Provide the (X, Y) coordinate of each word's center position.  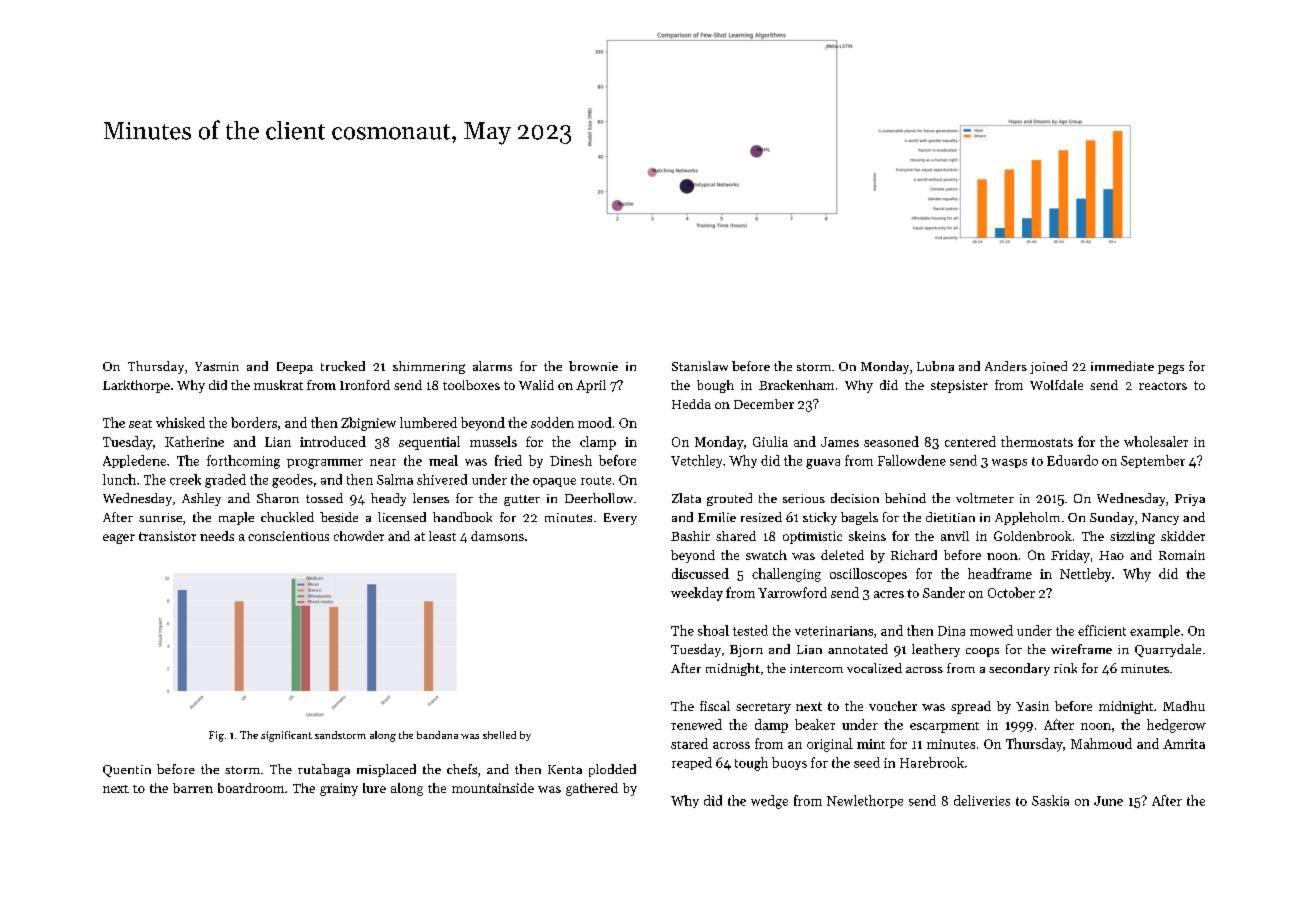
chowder (359, 536)
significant (286, 736)
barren (193, 788)
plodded (612, 770)
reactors (1163, 386)
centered (970, 441)
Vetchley (696, 461)
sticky (820, 518)
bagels (859, 518)
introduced (333, 441)
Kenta (565, 769)
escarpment (944, 727)
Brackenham (796, 385)
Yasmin (217, 366)
